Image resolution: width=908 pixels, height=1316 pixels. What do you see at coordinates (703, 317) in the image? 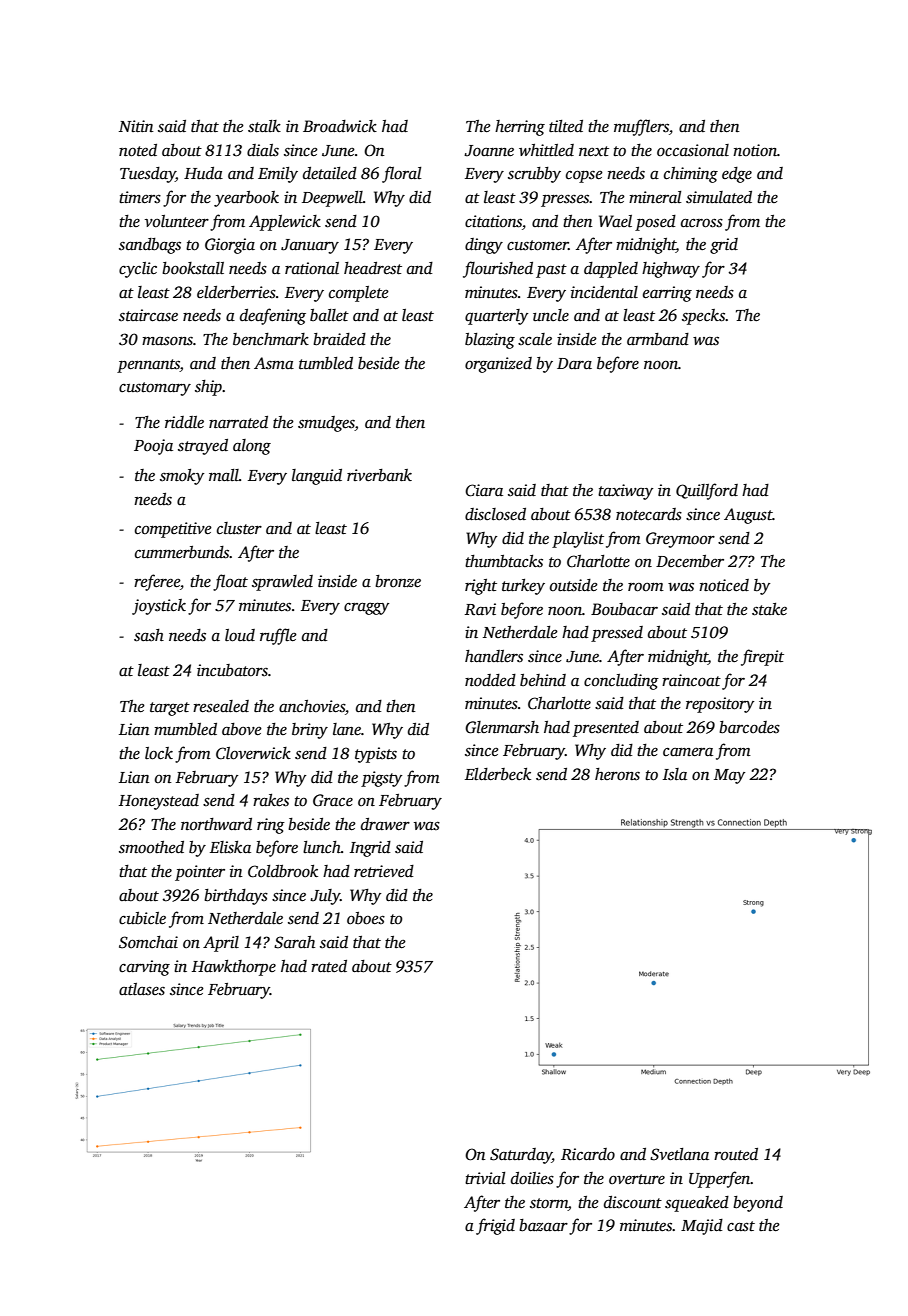
I see `specks` at bounding box center [703, 317].
